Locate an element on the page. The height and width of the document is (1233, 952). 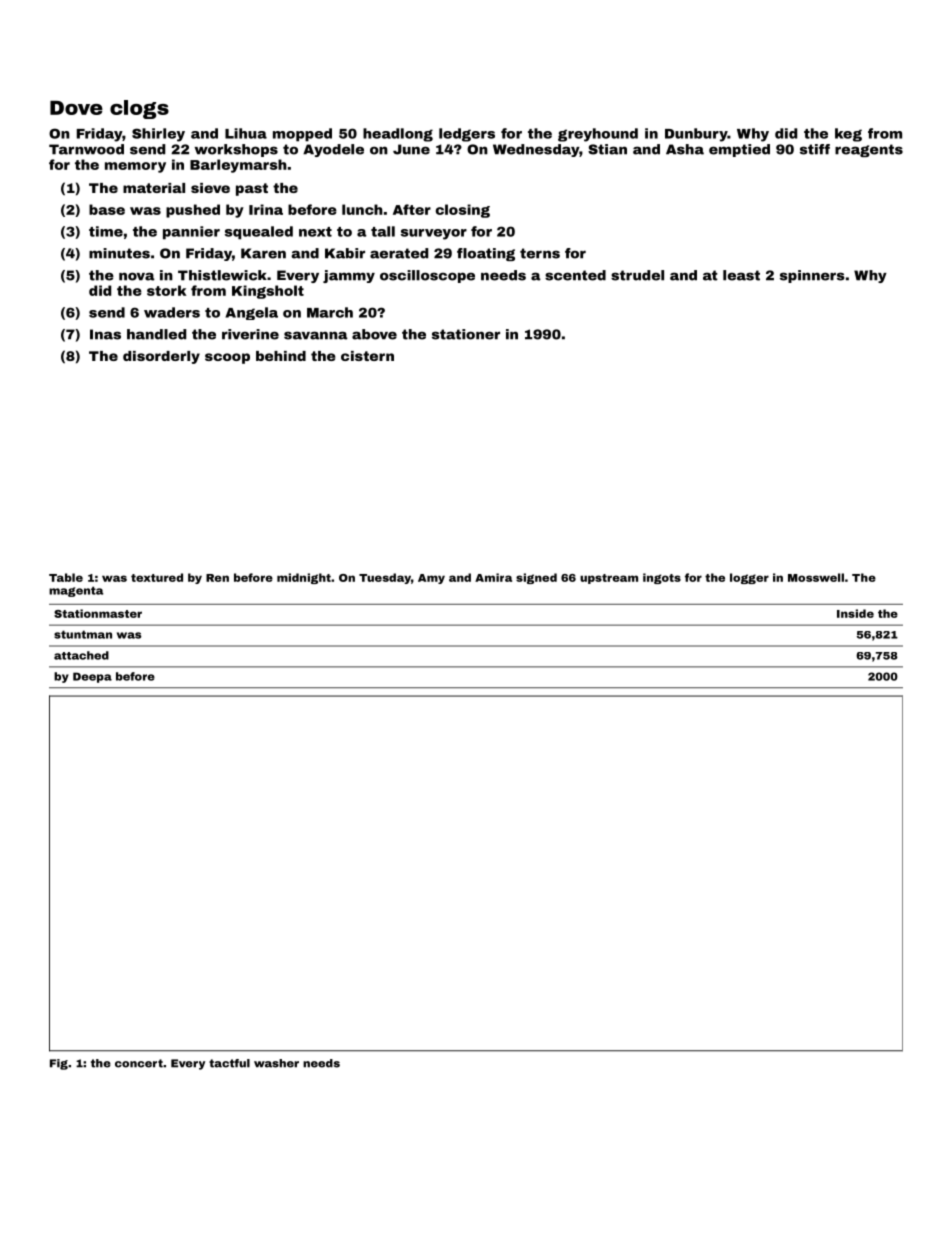
concert is located at coordinates (139, 1063).
